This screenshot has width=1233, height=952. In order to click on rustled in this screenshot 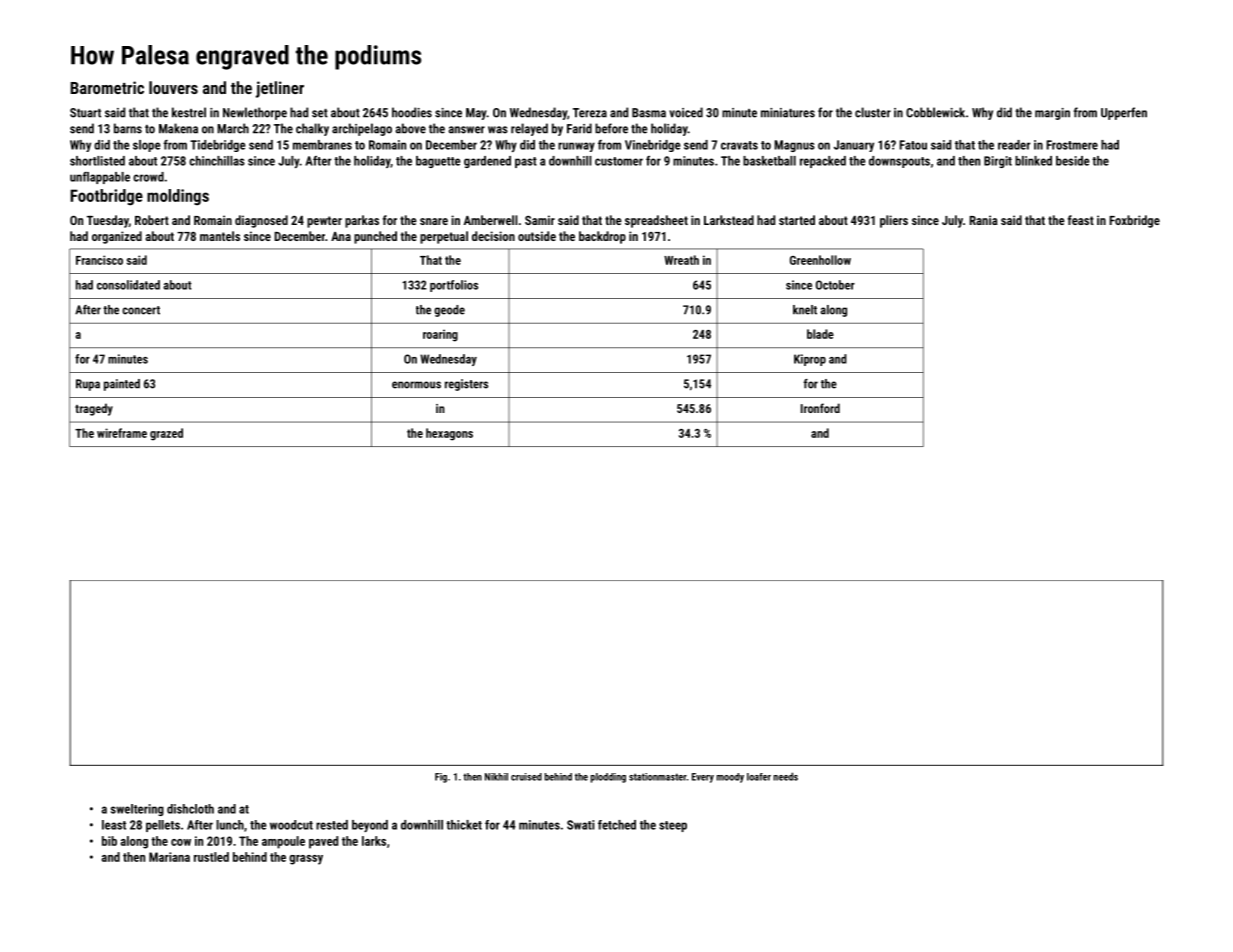, I will do `click(211, 857)`.
